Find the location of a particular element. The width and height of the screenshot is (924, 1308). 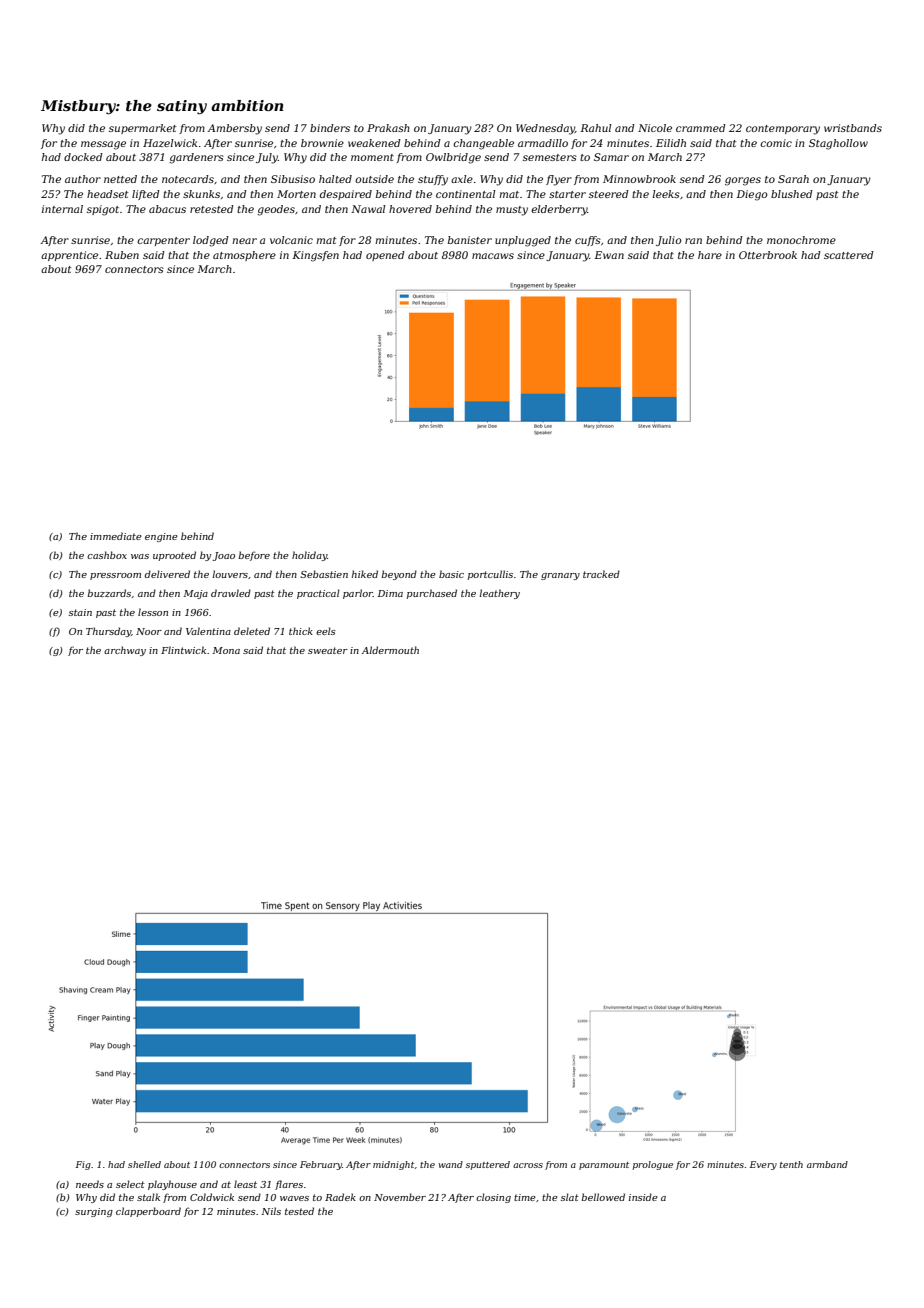

macaws is located at coordinates (493, 256).
